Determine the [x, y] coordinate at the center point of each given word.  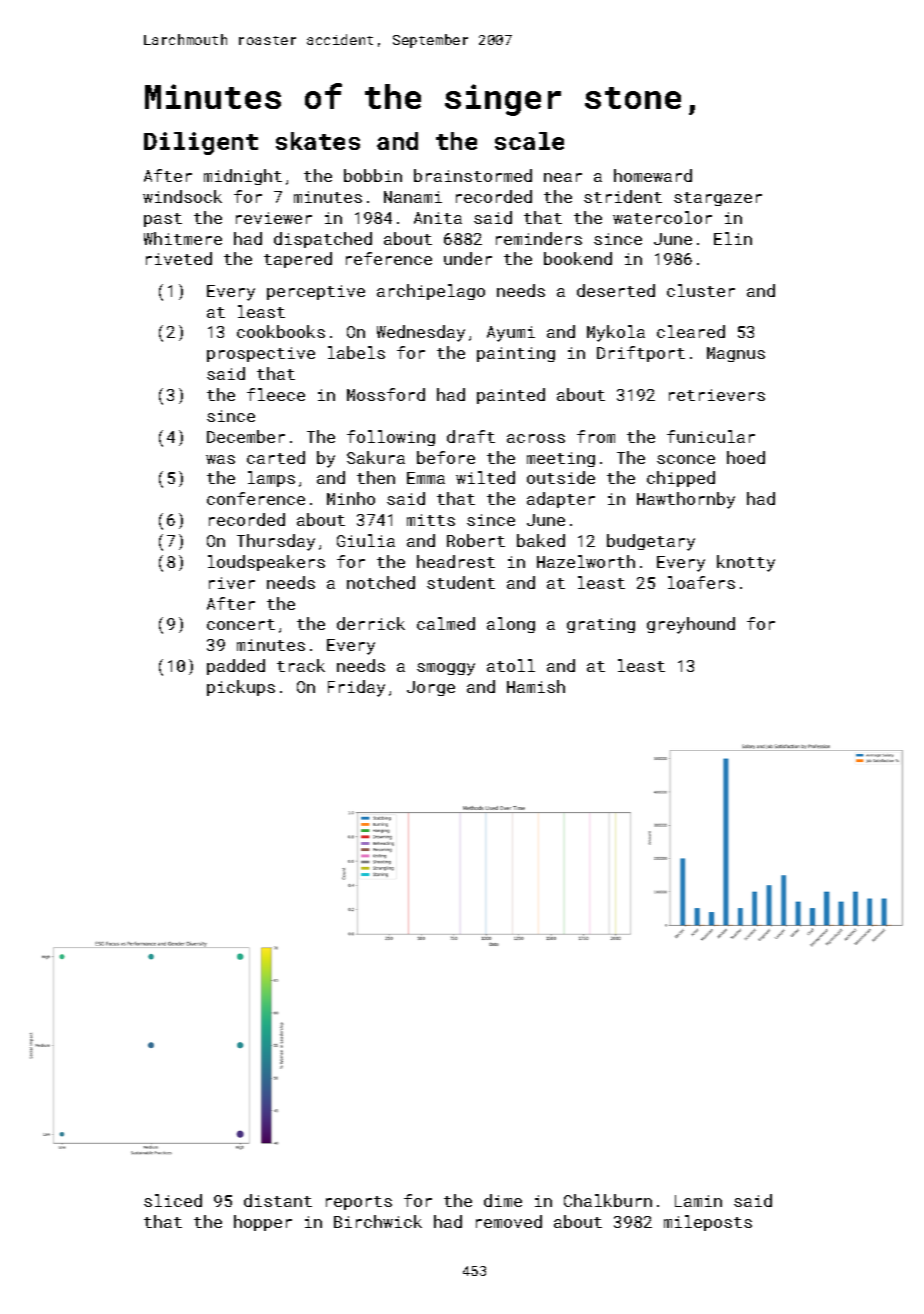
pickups [241, 688]
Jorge [431, 688]
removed [509, 1221]
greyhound [691, 625]
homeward [653, 175]
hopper [263, 1223]
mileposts [708, 1223]
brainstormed [473, 175]
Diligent [201, 143]
